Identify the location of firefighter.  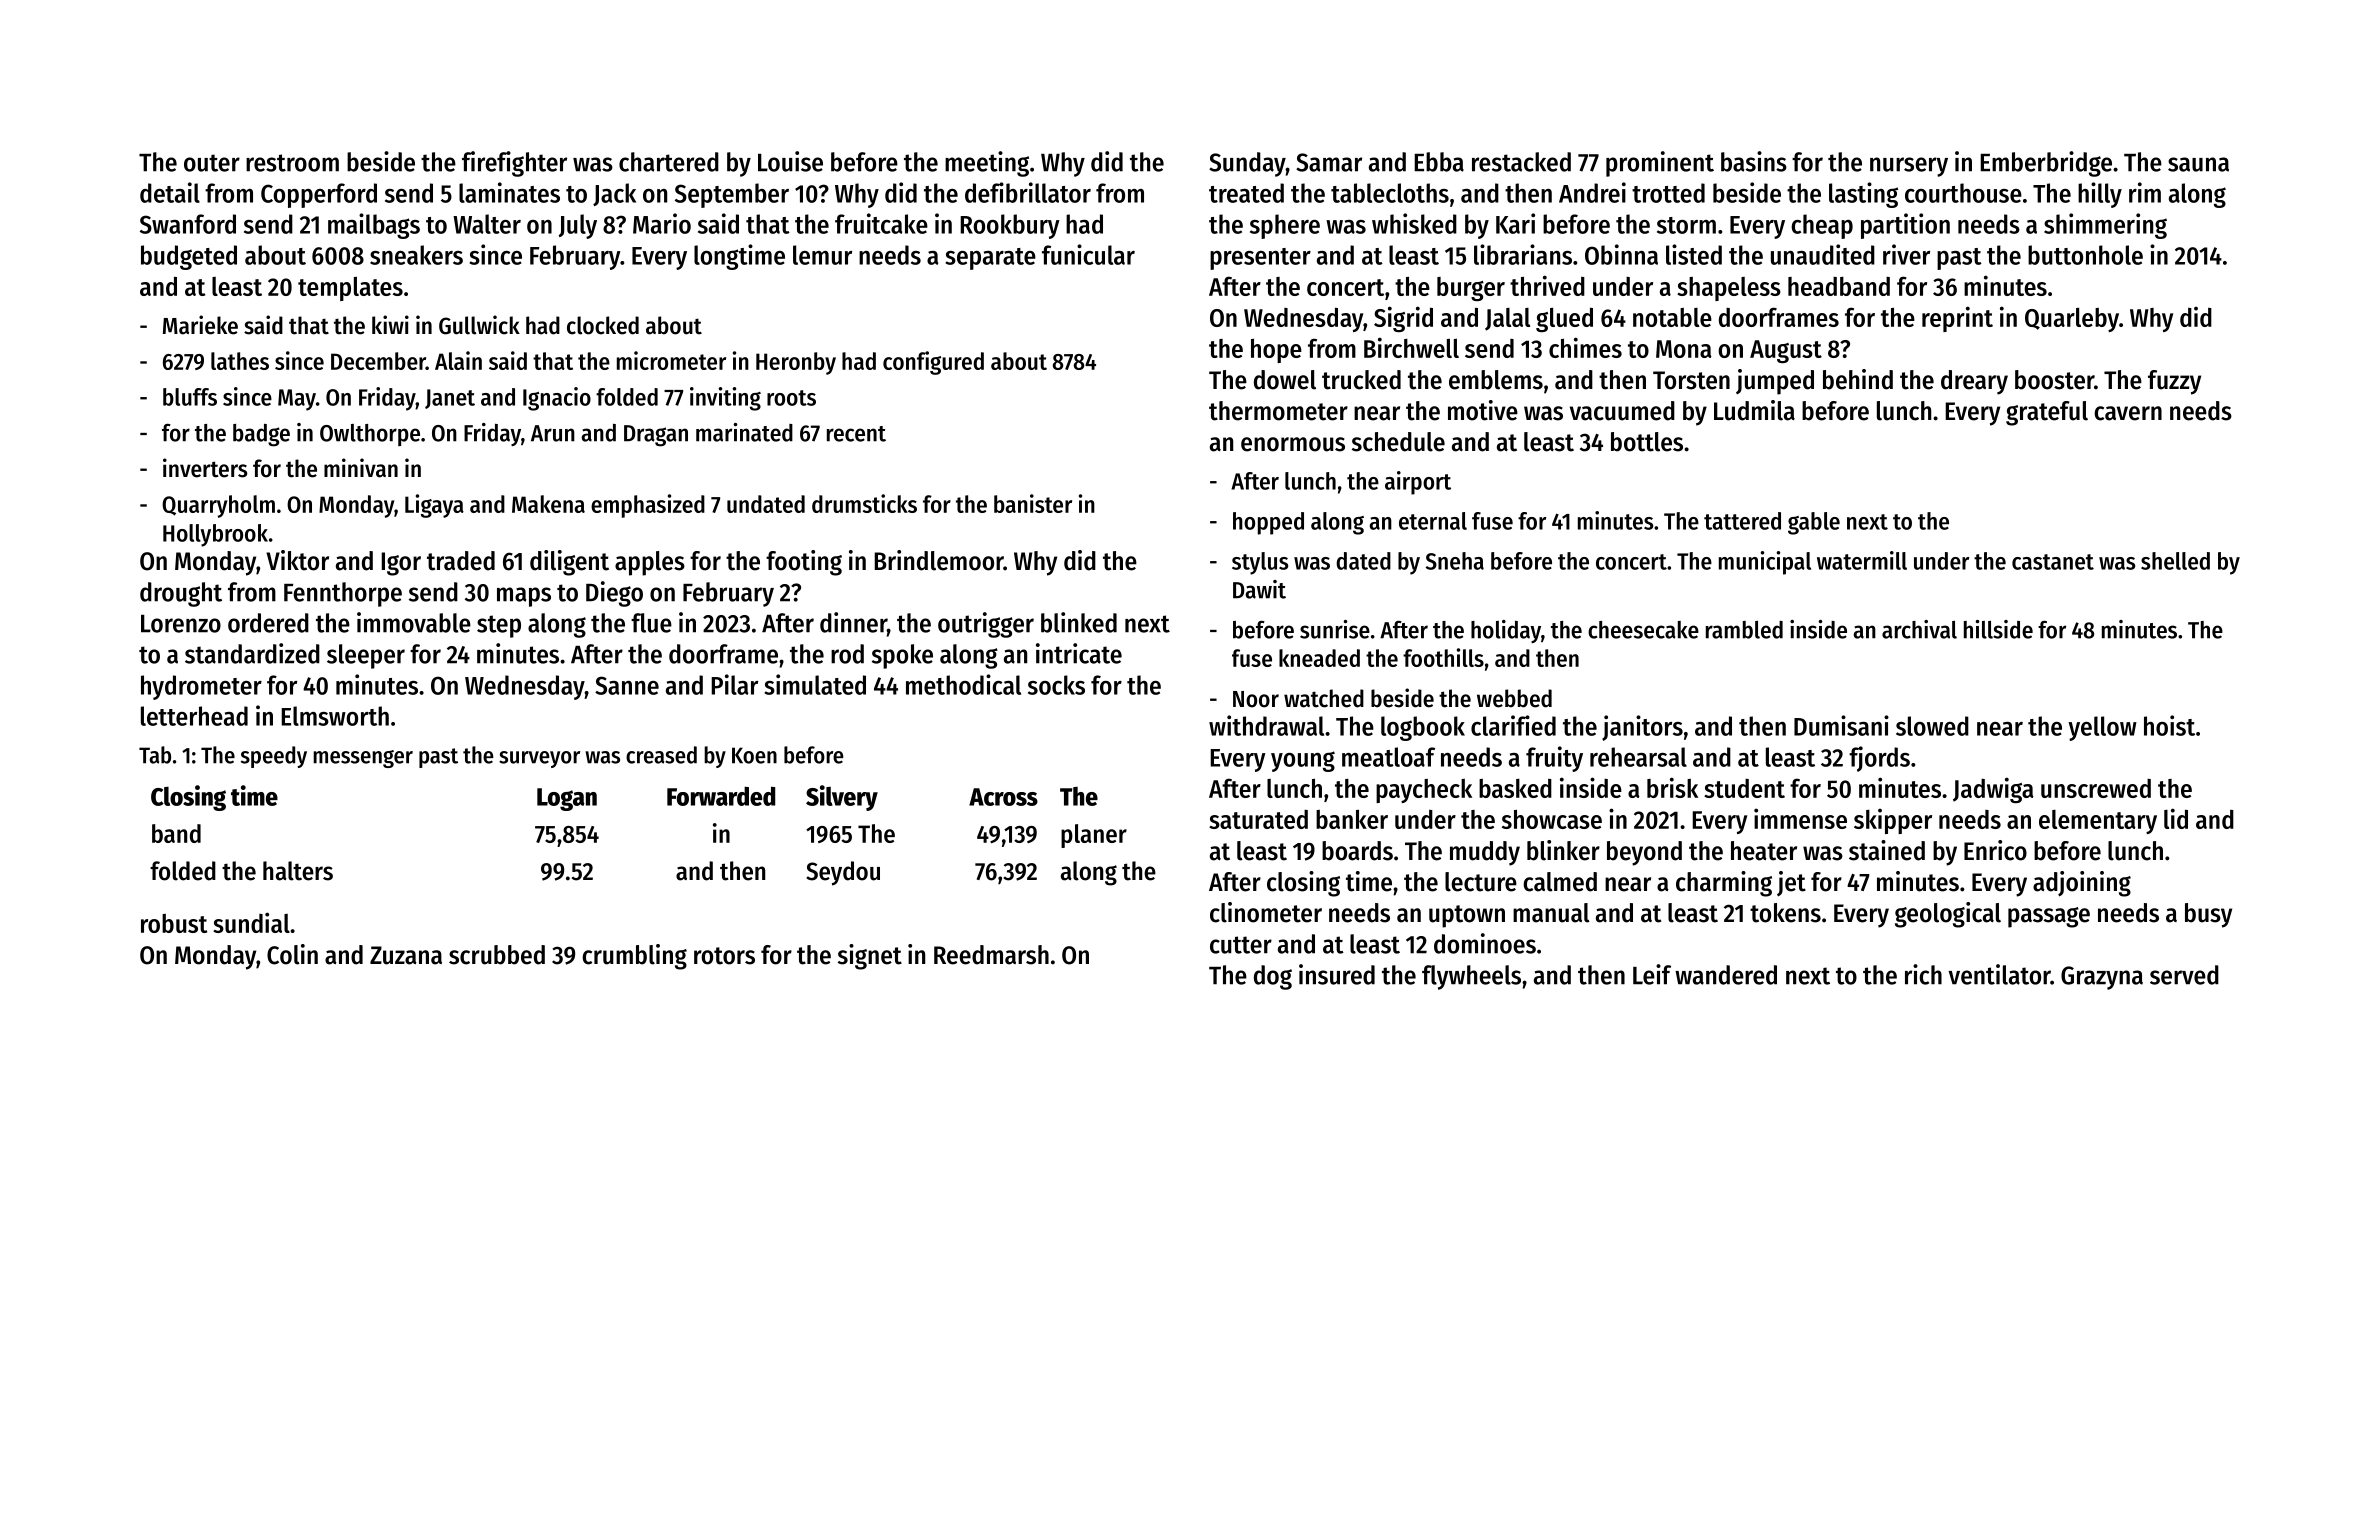
(514, 164).
